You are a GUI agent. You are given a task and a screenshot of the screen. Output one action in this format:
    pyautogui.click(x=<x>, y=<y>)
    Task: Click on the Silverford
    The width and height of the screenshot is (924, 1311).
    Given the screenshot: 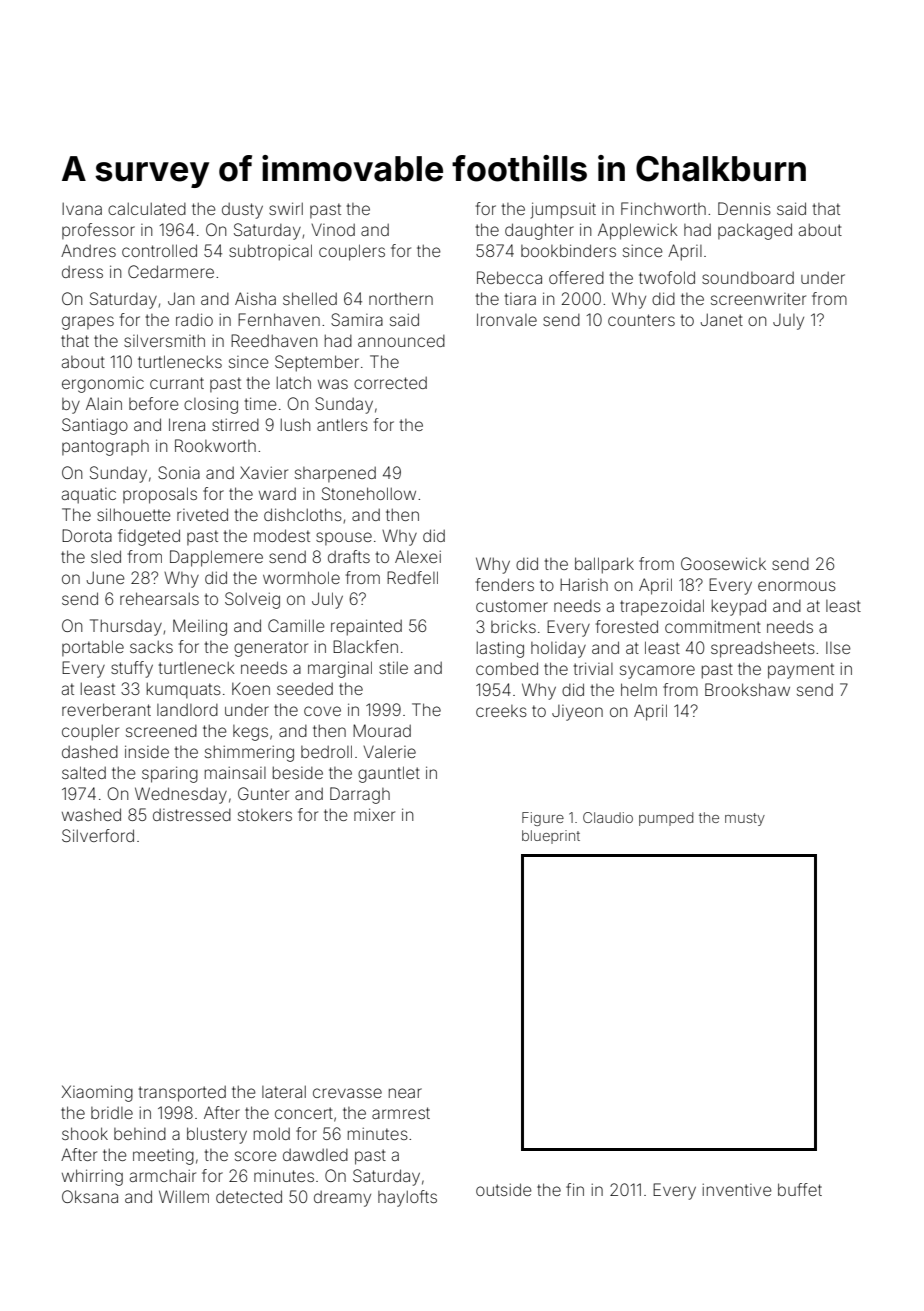 What is the action you would take?
    pyautogui.click(x=98, y=835)
